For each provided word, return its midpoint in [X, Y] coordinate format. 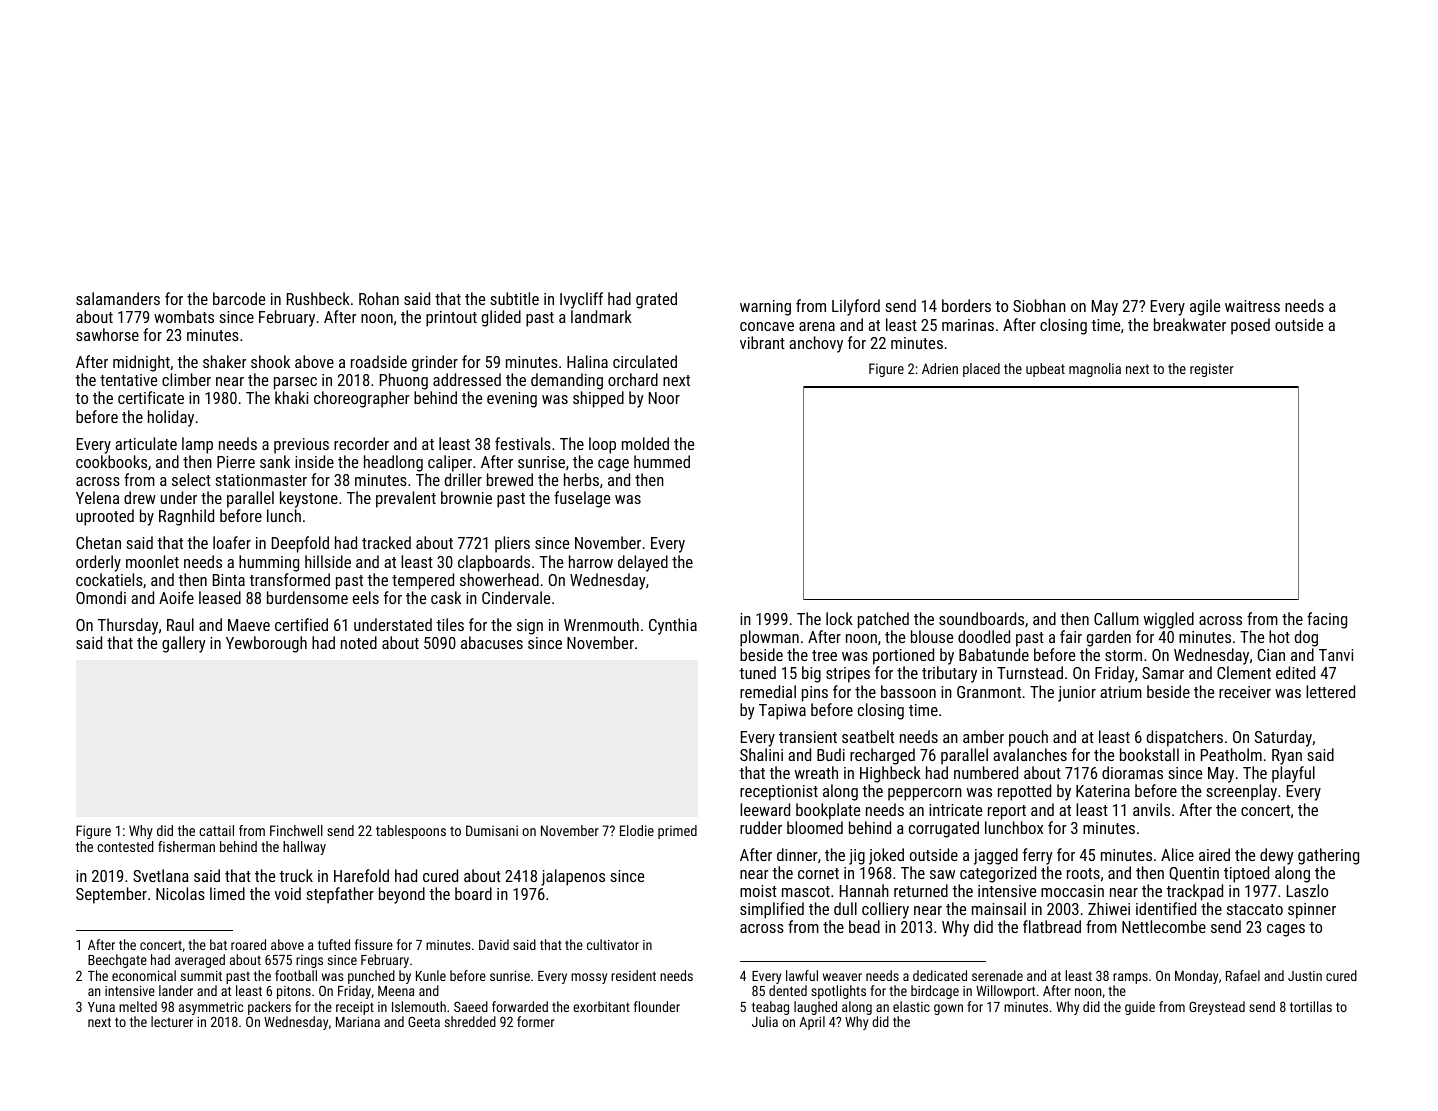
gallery [184, 644]
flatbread [1052, 926]
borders [966, 305]
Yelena [97, 497]
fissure [374, 944]
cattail [216, 830]
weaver [842, 977]
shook [270, 361]
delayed [643, 563]
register [1212, 370]
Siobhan [1039, 305]
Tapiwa [782, 712]
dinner [797, 854]
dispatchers [1185, 738]
